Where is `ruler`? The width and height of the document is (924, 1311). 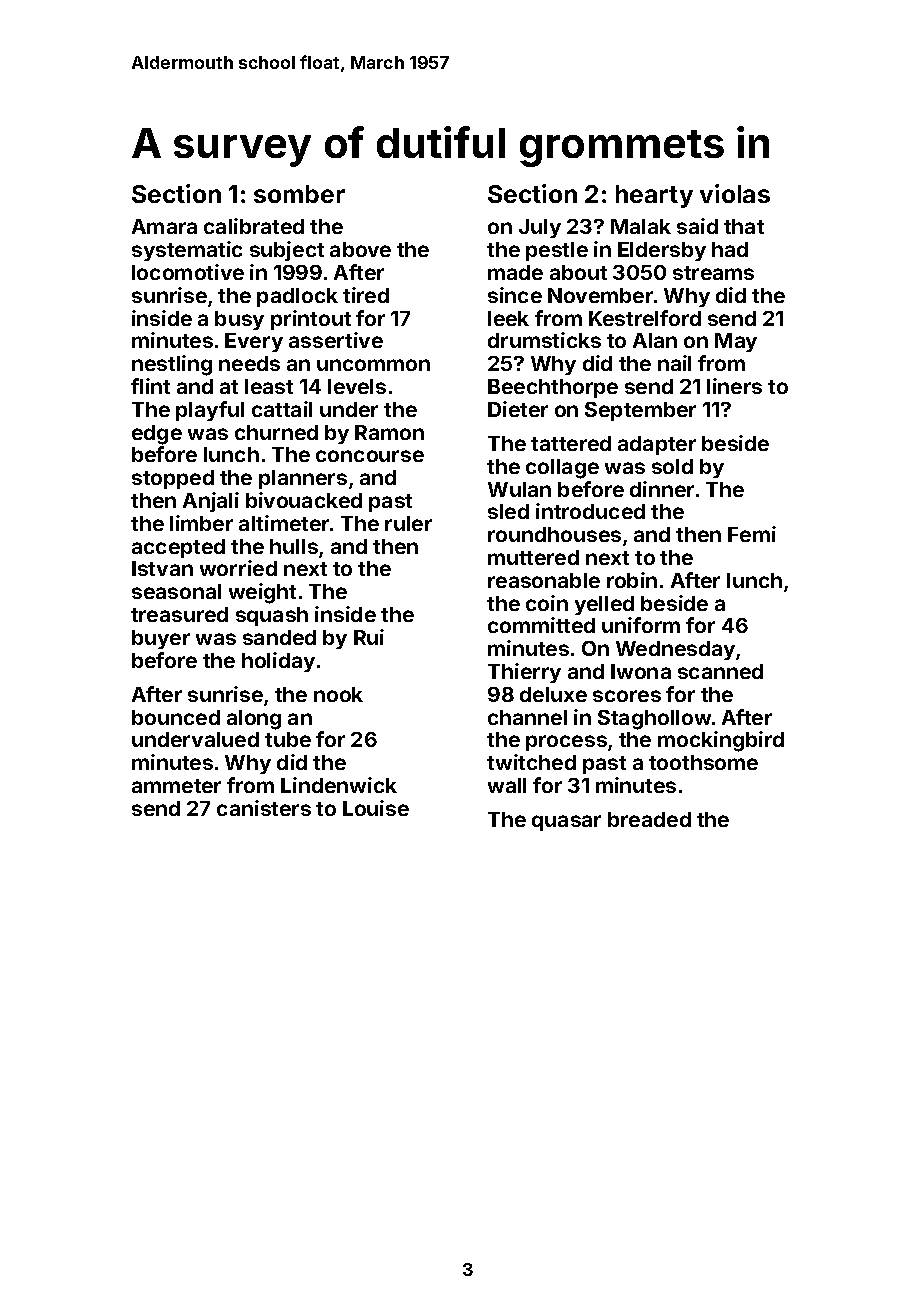 ruler is located at coordinates (408, 523).
